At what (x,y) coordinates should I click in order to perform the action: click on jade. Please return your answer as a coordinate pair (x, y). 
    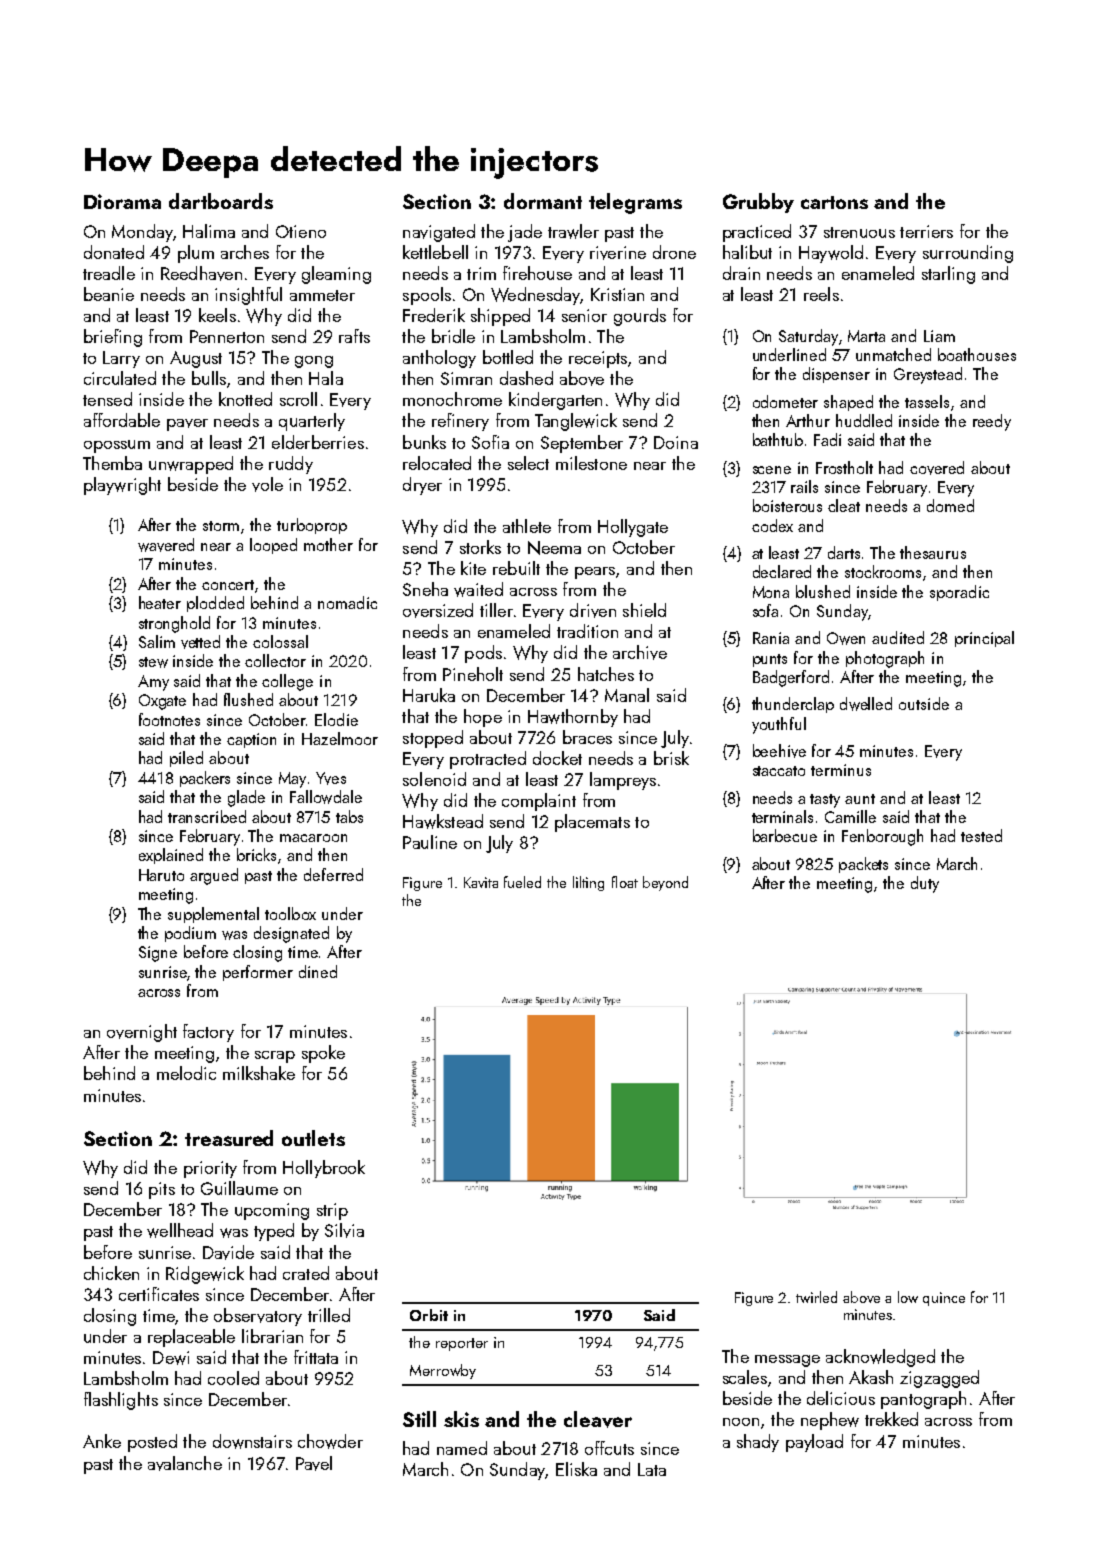
    Looking at the image, I should click on (525, 233).
